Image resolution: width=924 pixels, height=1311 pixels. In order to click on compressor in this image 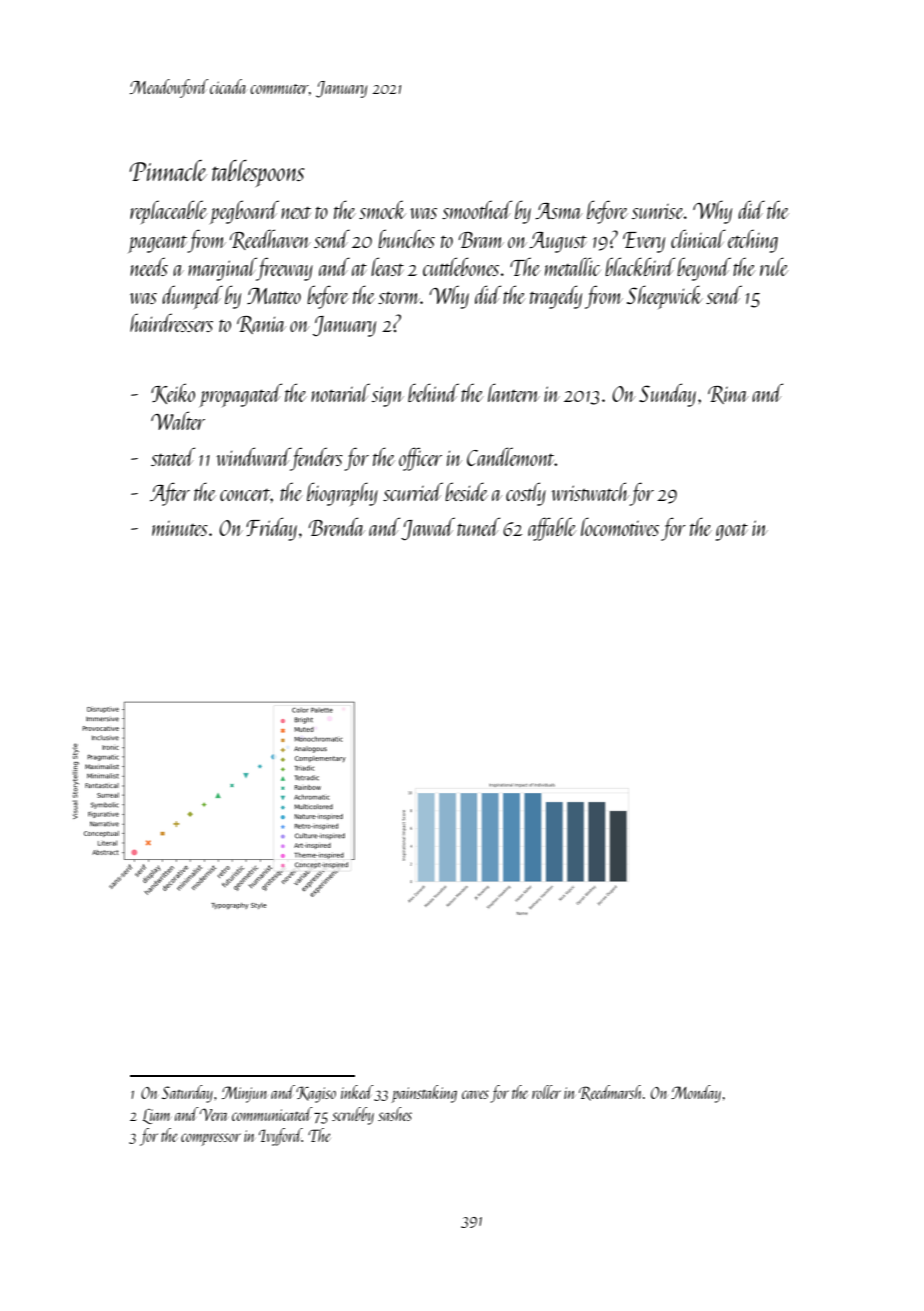, I will do `click(211, 1139)`.
